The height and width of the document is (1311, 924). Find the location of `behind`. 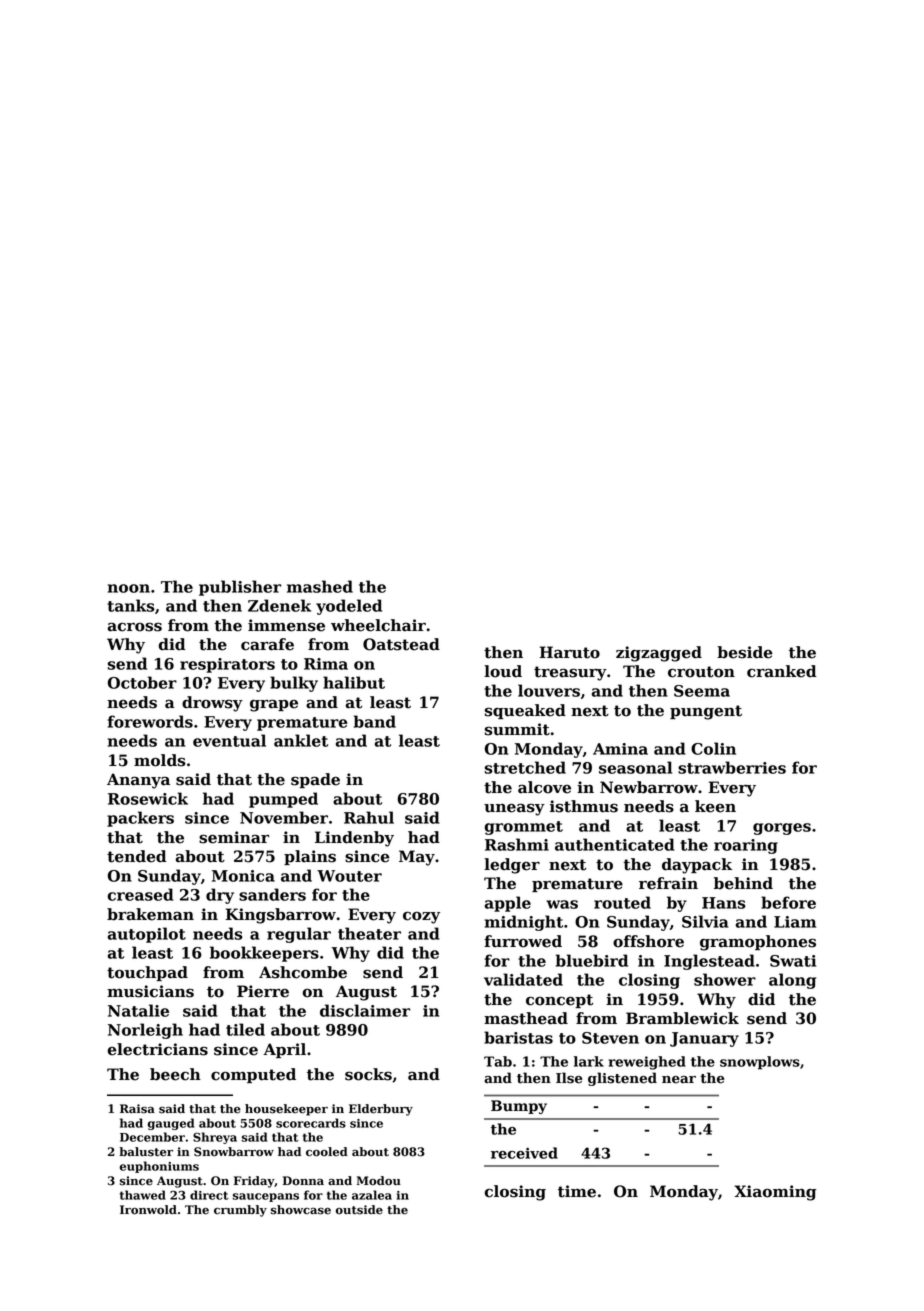

behind is located at coordinates (743, 883).
